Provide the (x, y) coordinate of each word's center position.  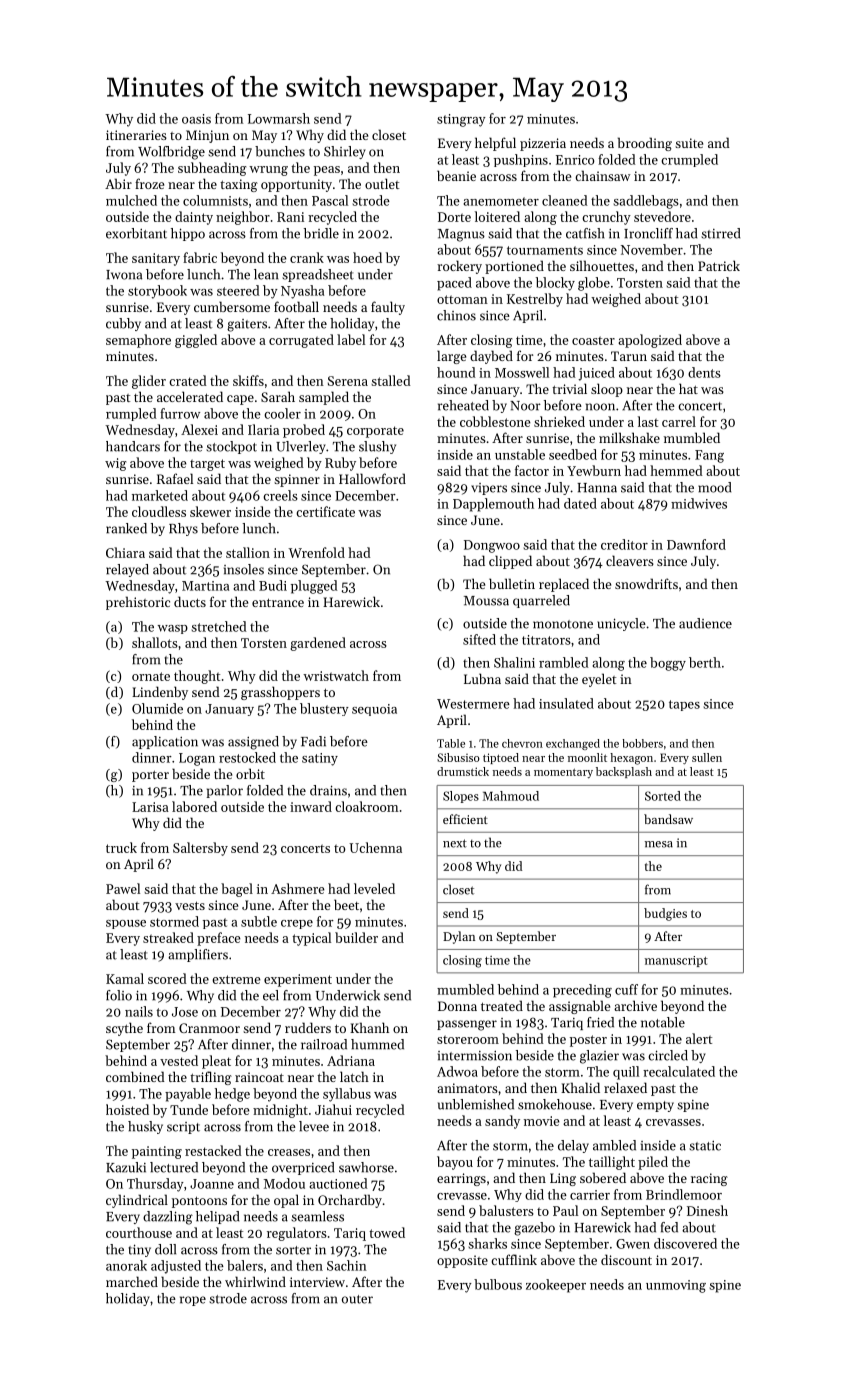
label (351, 339)
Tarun (629, 356)
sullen (707, 757)
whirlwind (255, 1281)
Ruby (340, 464)
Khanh (369, 1027)
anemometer (501, 201)
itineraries (136, 135)
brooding (645, 144)
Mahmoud (511, 796)
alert (699, 1038)
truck (121, 847)
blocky (555, 284)
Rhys (183, 529)
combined (135, 1076)
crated (188, 380)
